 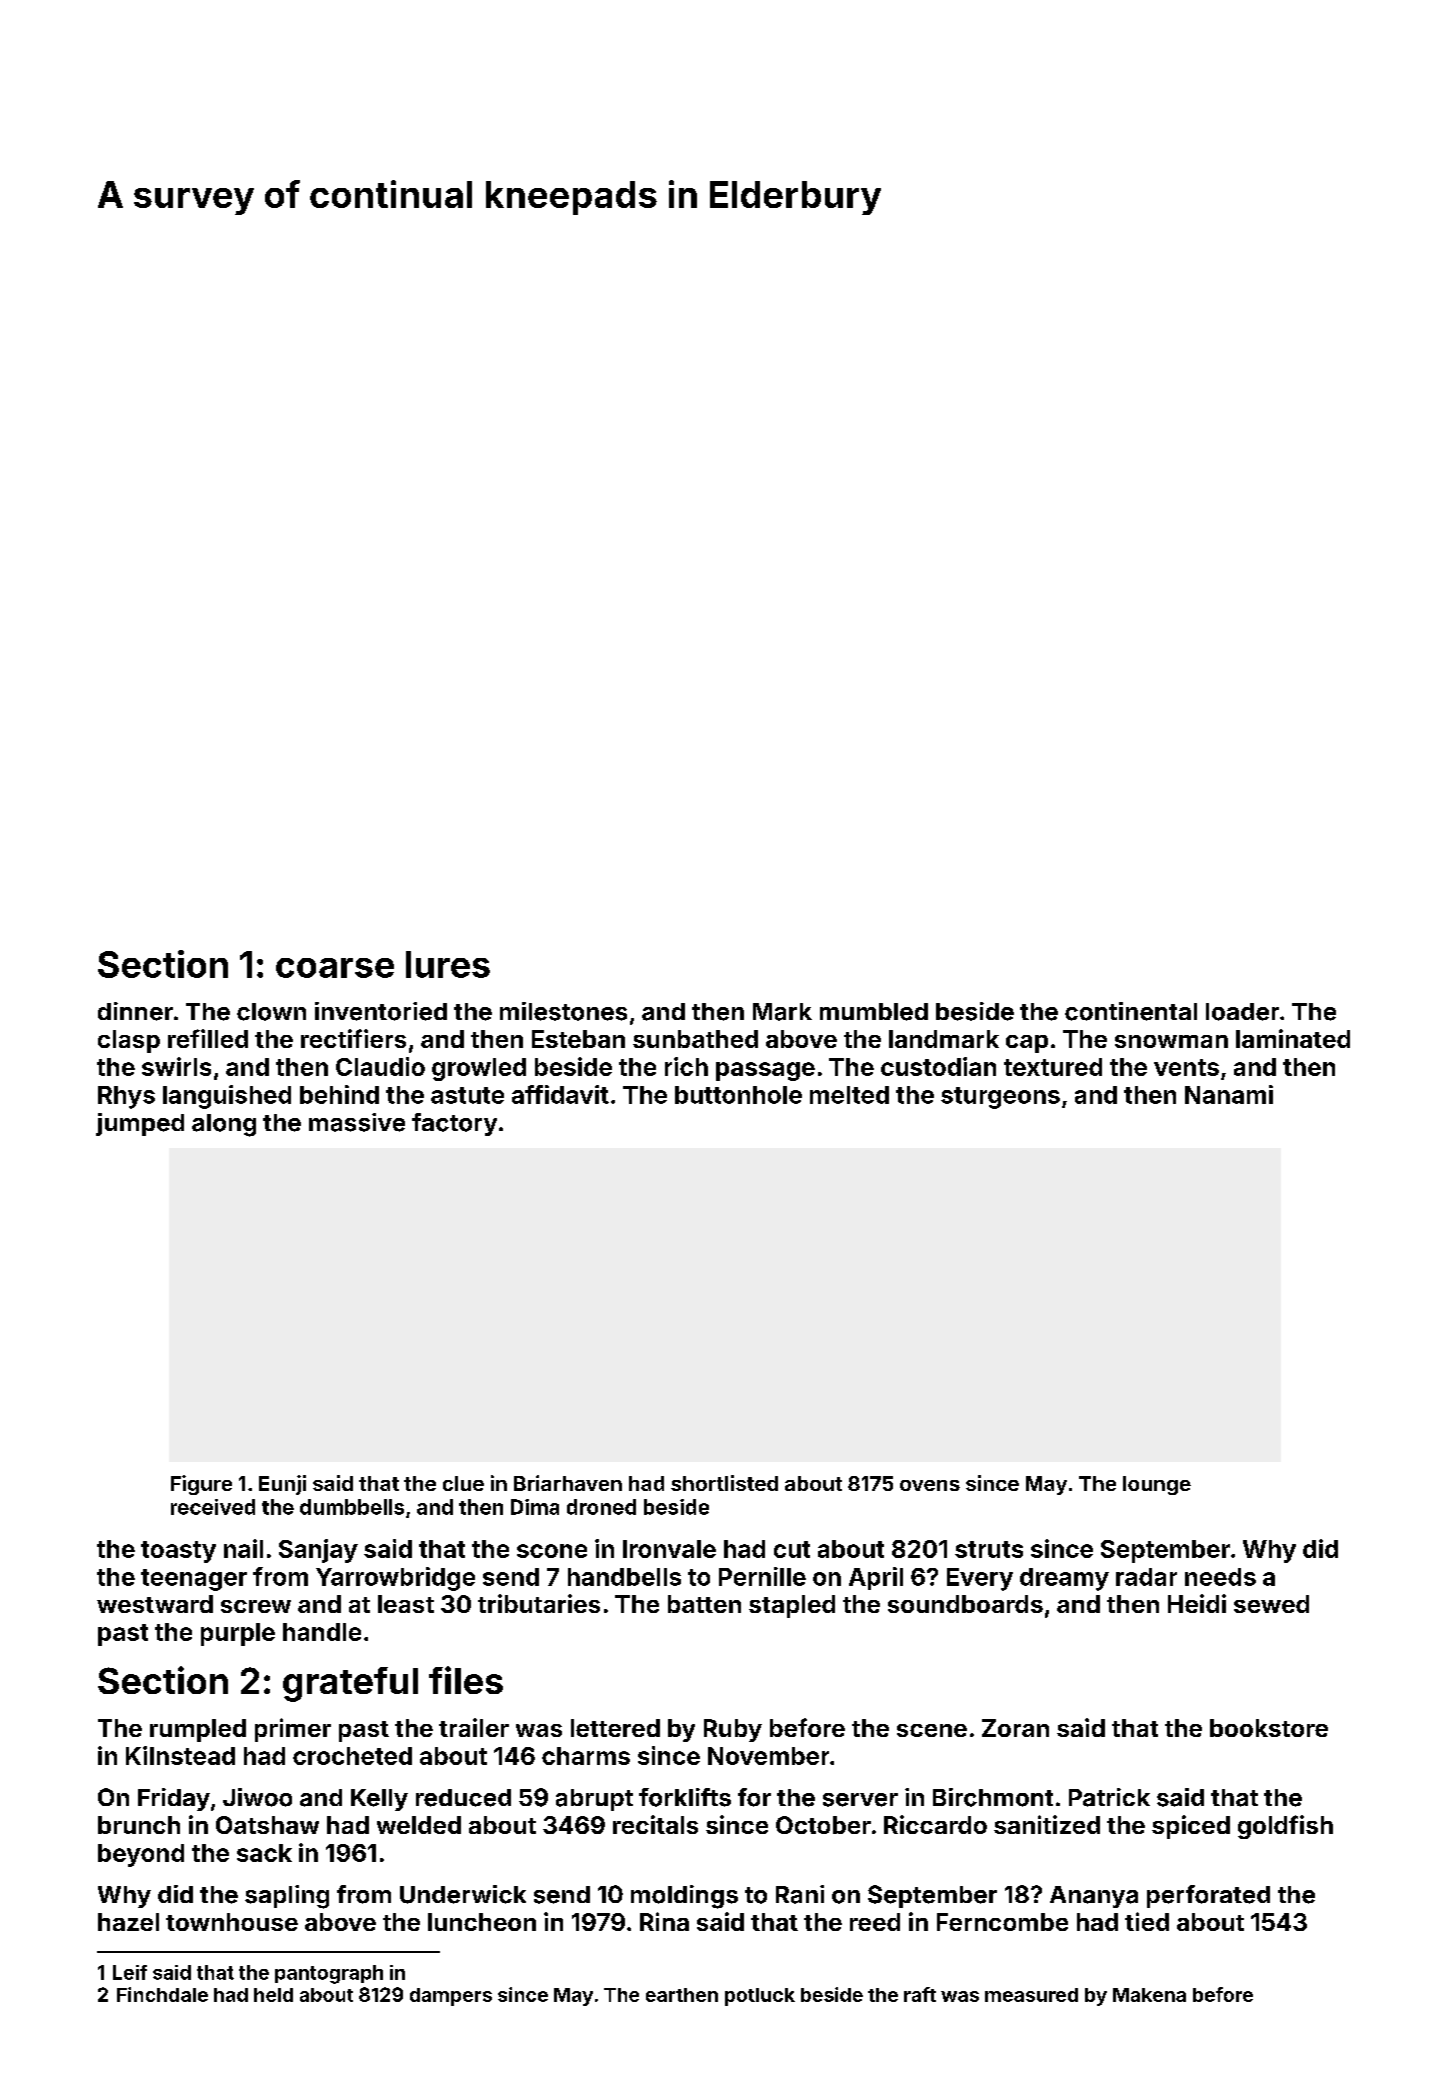 What do you see at coordinates (357, 1122) in the screenshot?
I see `massive` at bounding box center [357, 1122].
